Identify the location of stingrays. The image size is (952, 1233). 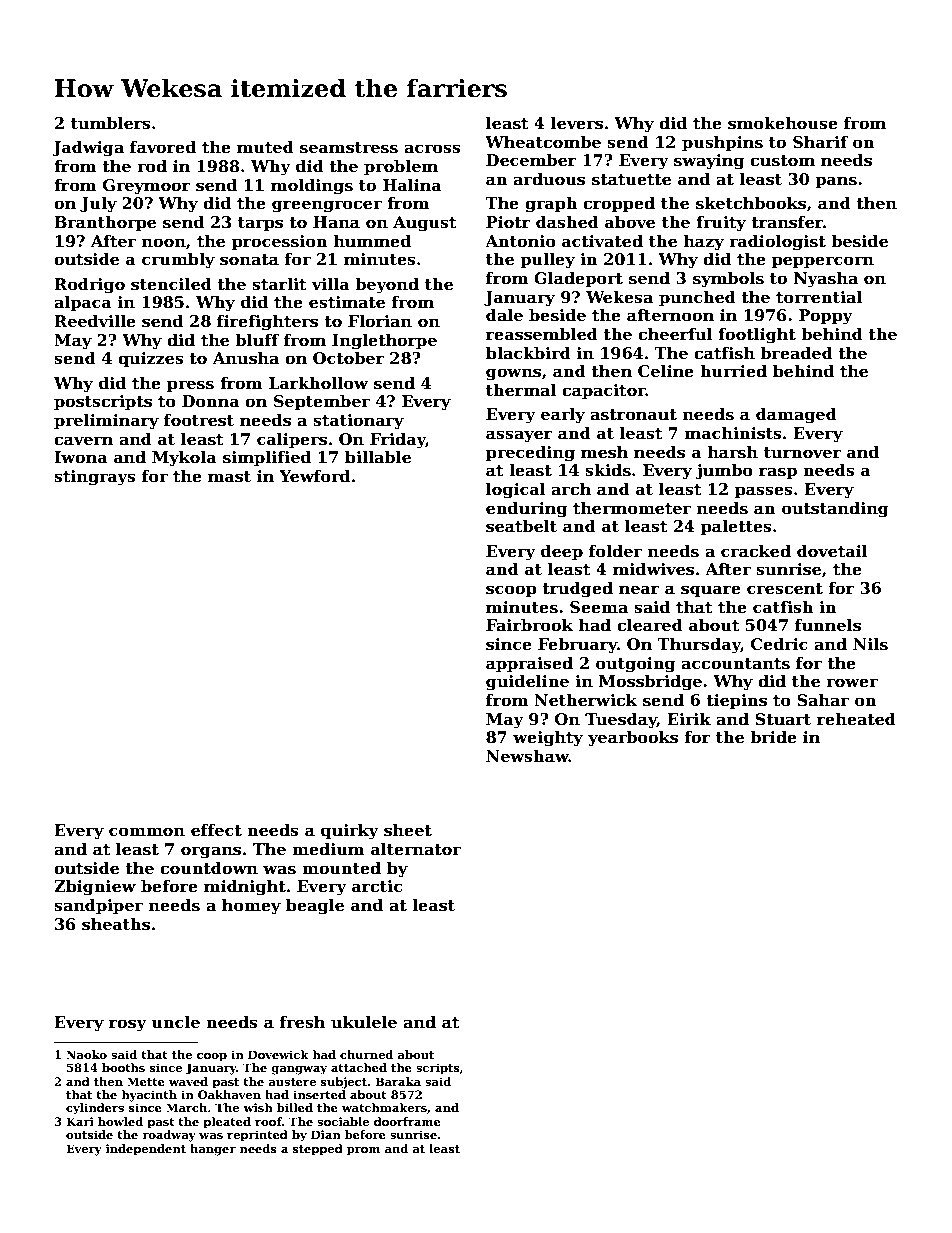
(95, 478).
